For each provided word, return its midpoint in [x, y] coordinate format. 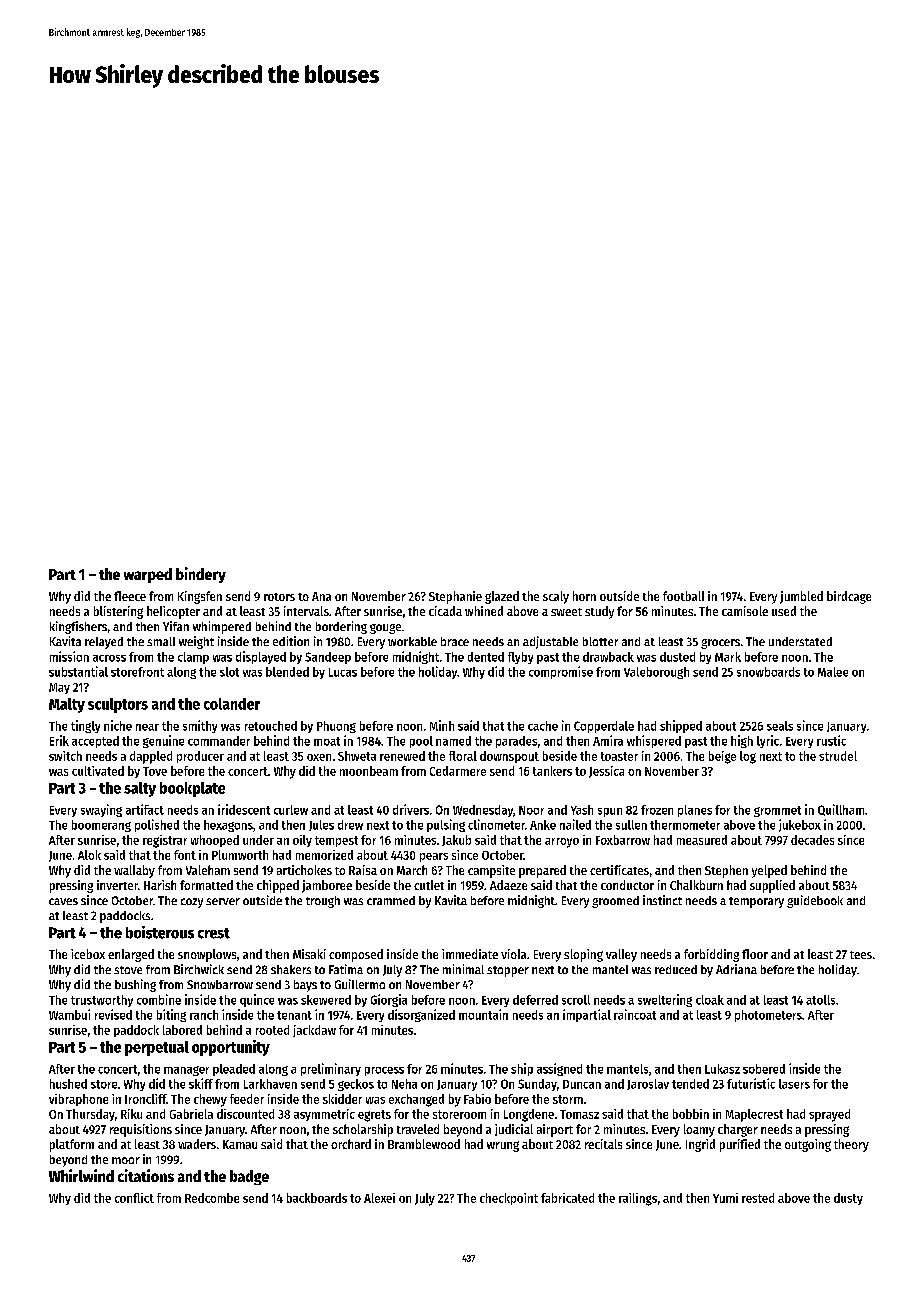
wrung [503, 1146]
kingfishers [78, 627]
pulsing [446, 825]
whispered [654, 741]
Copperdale [604, 727]
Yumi [725, 1198]
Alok [89, 855]
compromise [561, 672]
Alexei [379, 1198]
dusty [848, 1199]
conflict [134, 1198]
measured [702, 840]
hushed [68, 1084]
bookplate [192, 789]
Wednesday [483, 811]
